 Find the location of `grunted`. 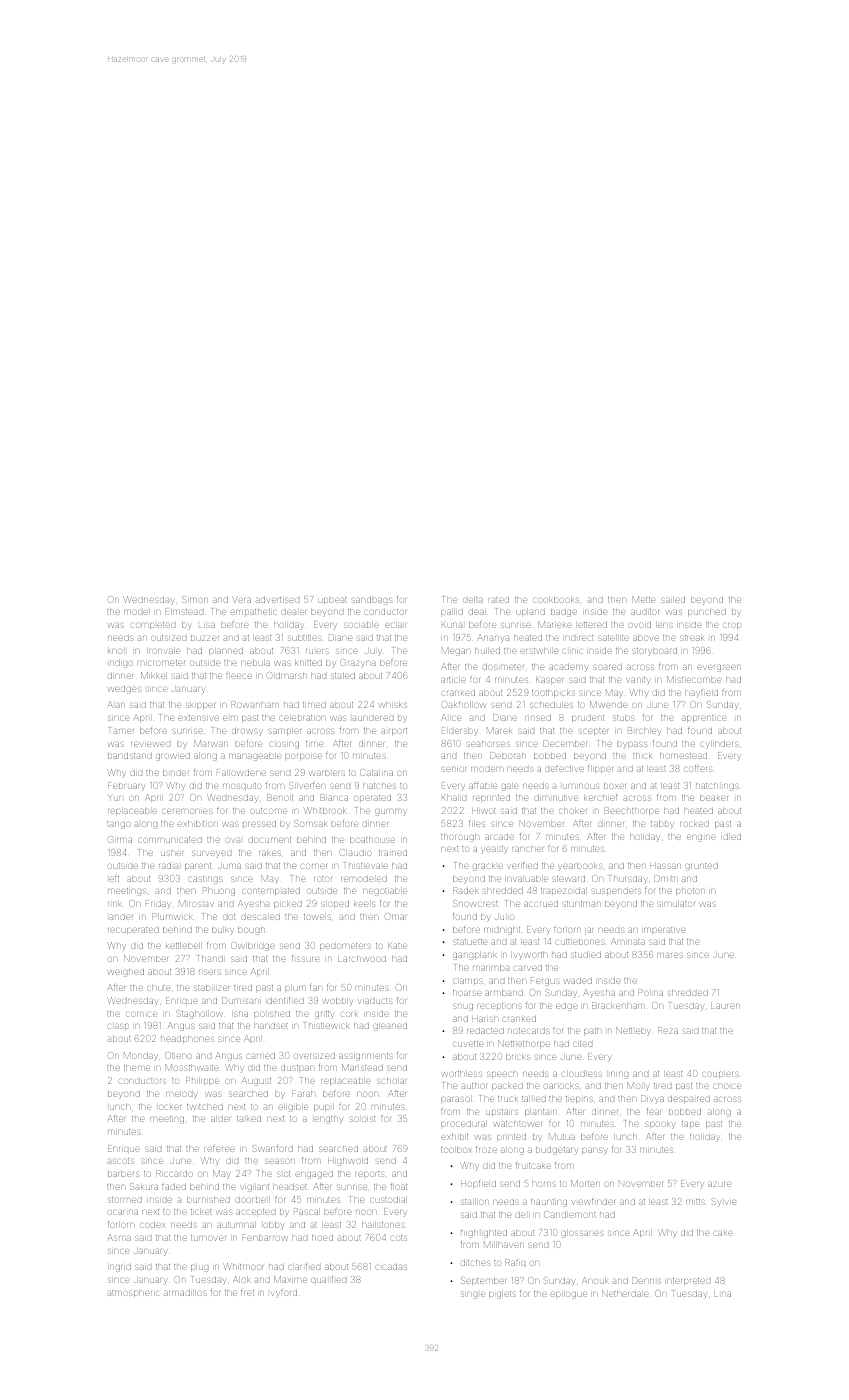

grunted is located at coordinates (702, 867).
